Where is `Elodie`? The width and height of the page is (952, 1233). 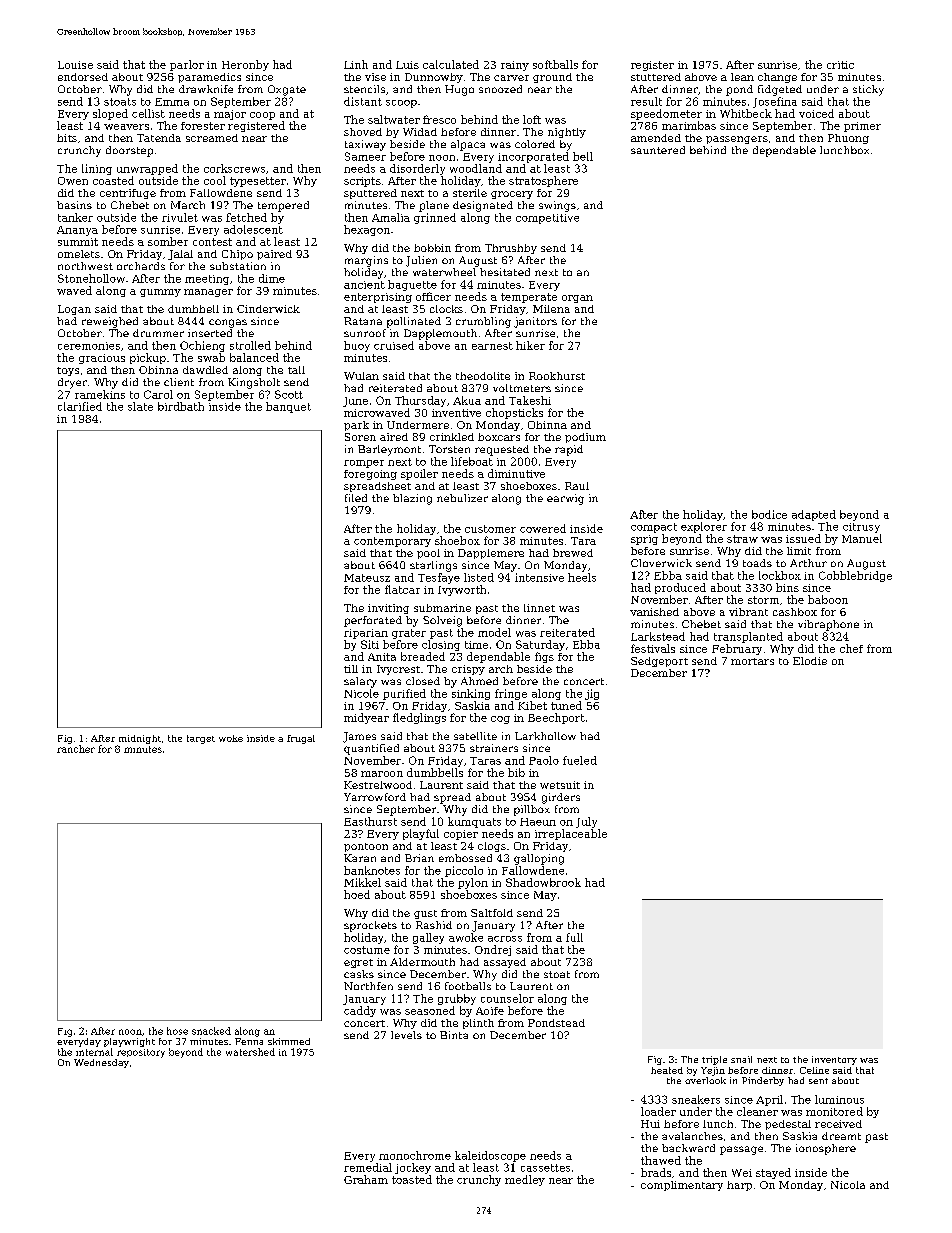
Elodie is located at coordinates (810, 661).
